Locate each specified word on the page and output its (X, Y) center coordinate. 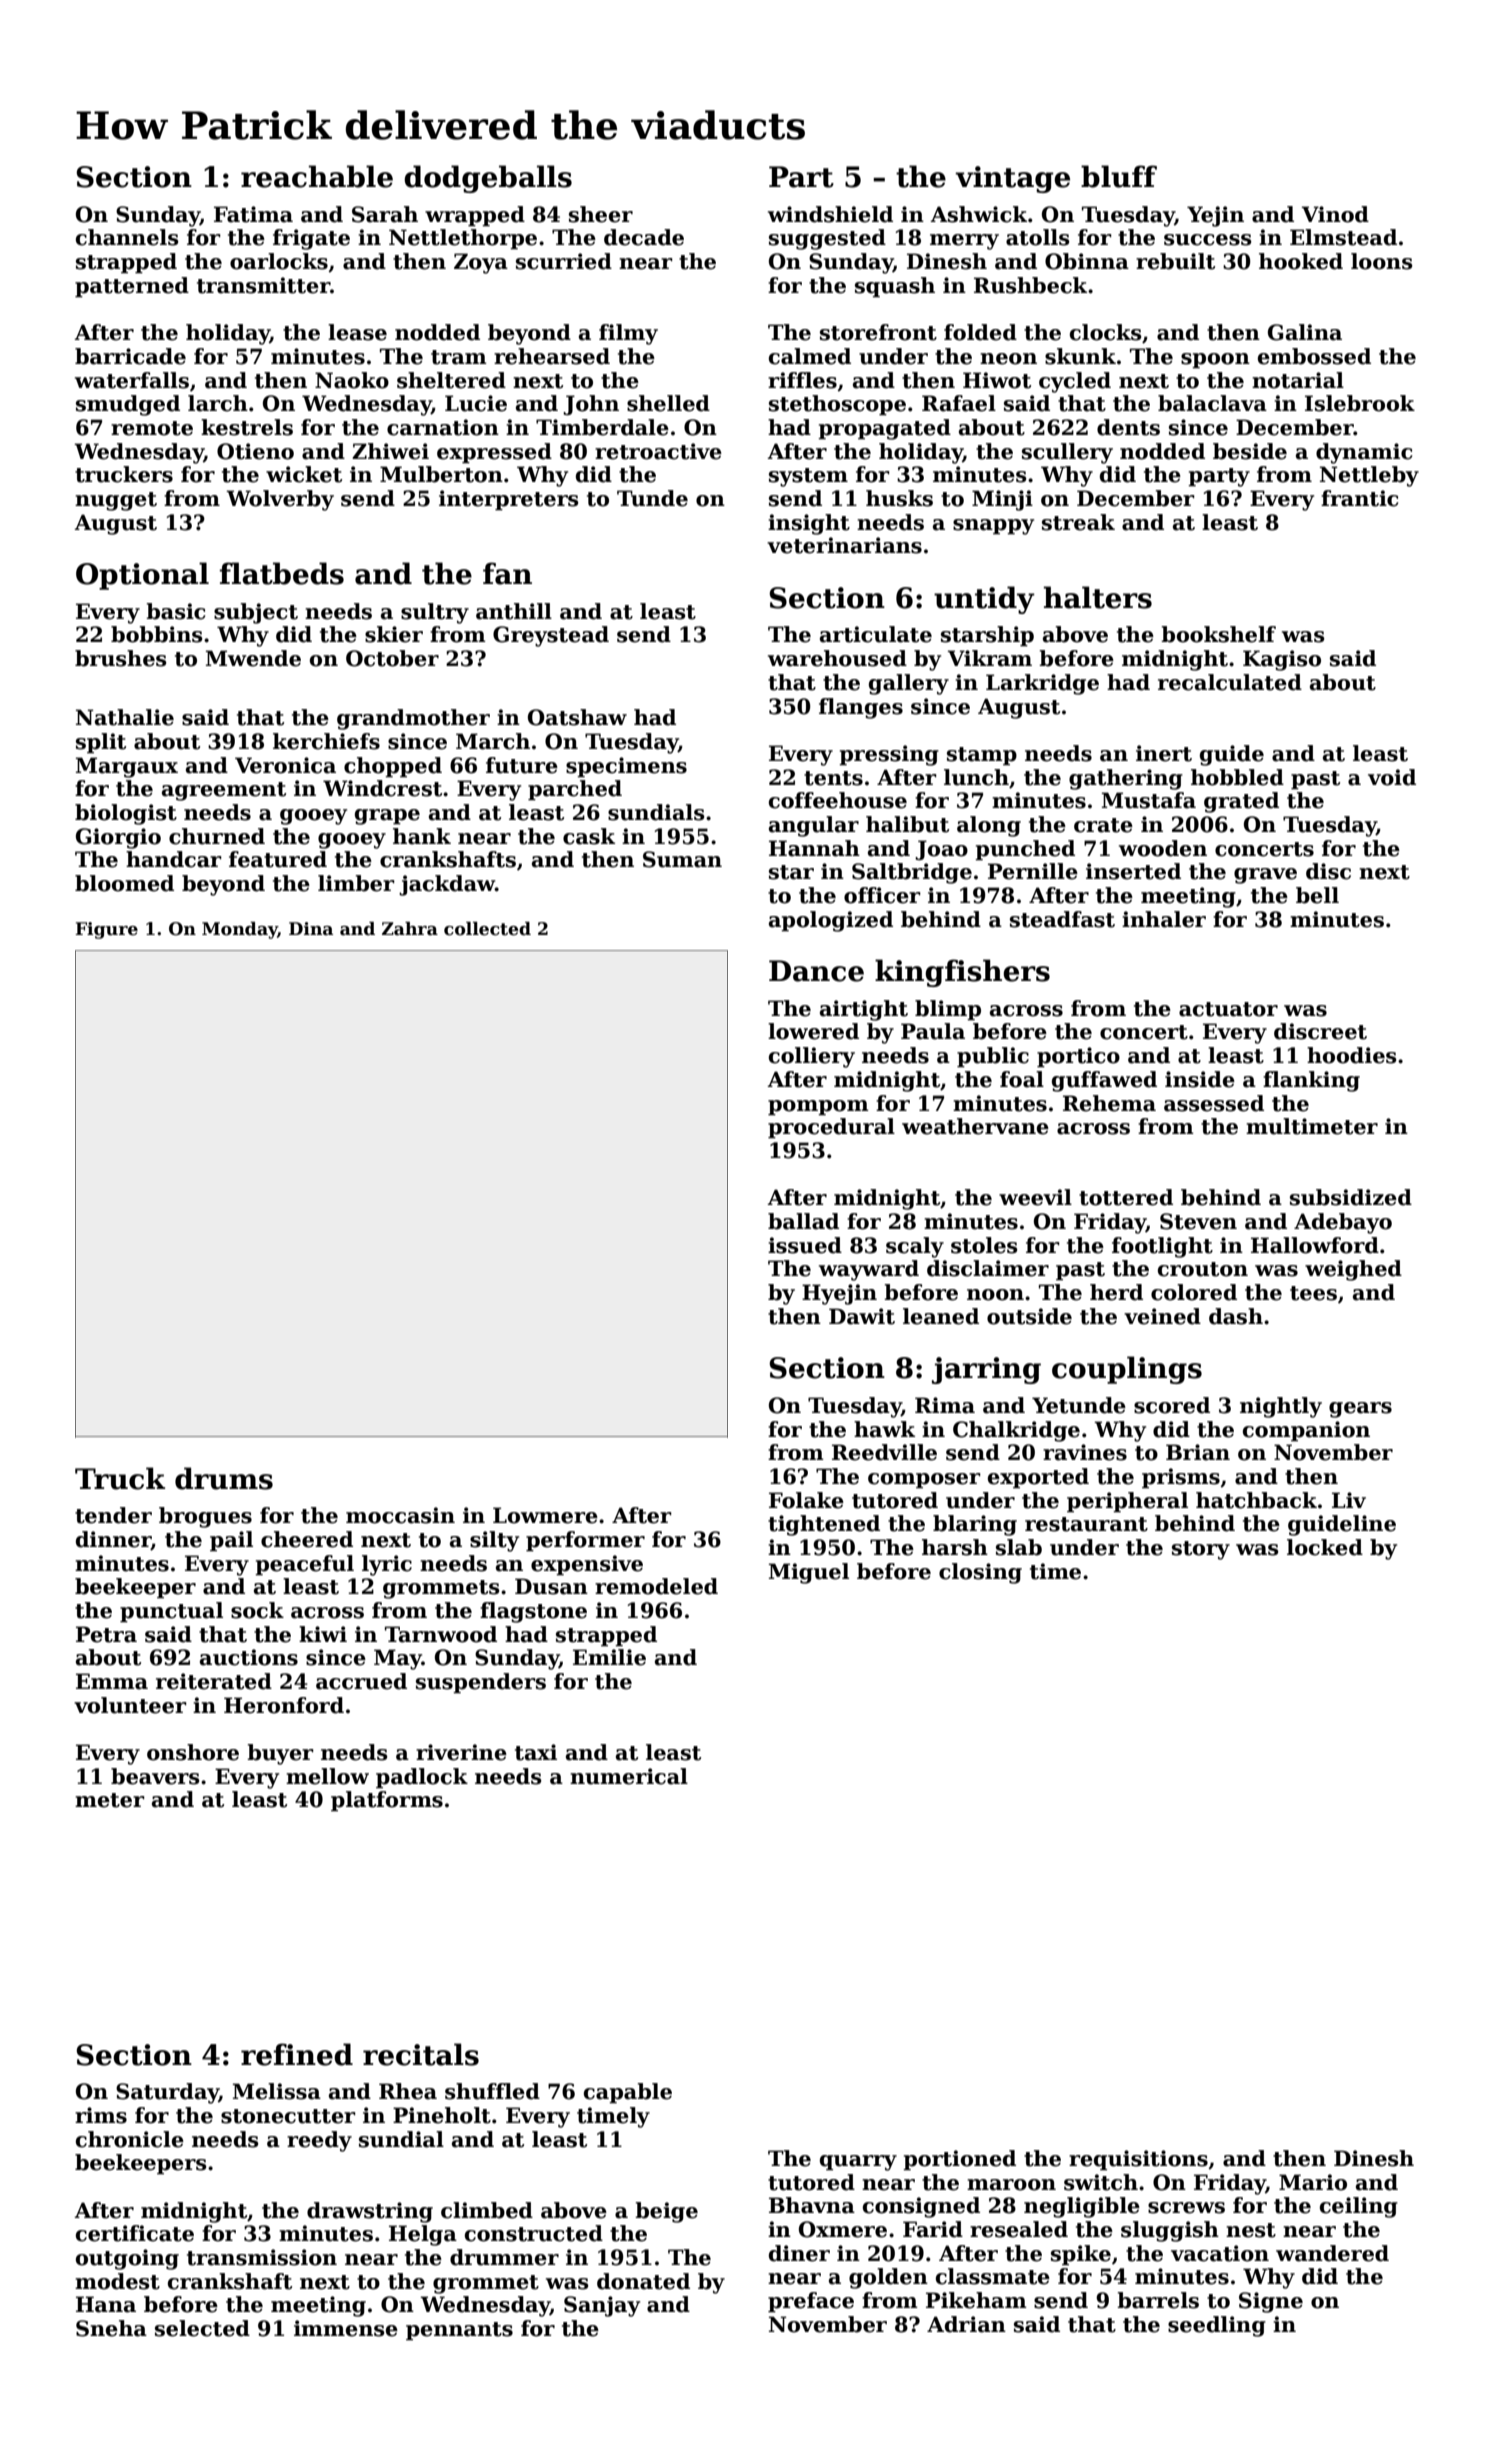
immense (346, 2328)
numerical (629, 1776)
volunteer (130, 1705)
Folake (806, 1500)
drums (224, 1478)
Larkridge (1042, 684)
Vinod (1335, 214)
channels (127, 237)
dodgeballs (488, 179)
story (1201, 1550)
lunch (976, 777)
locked (1325, 1547)
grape (387, 817)
